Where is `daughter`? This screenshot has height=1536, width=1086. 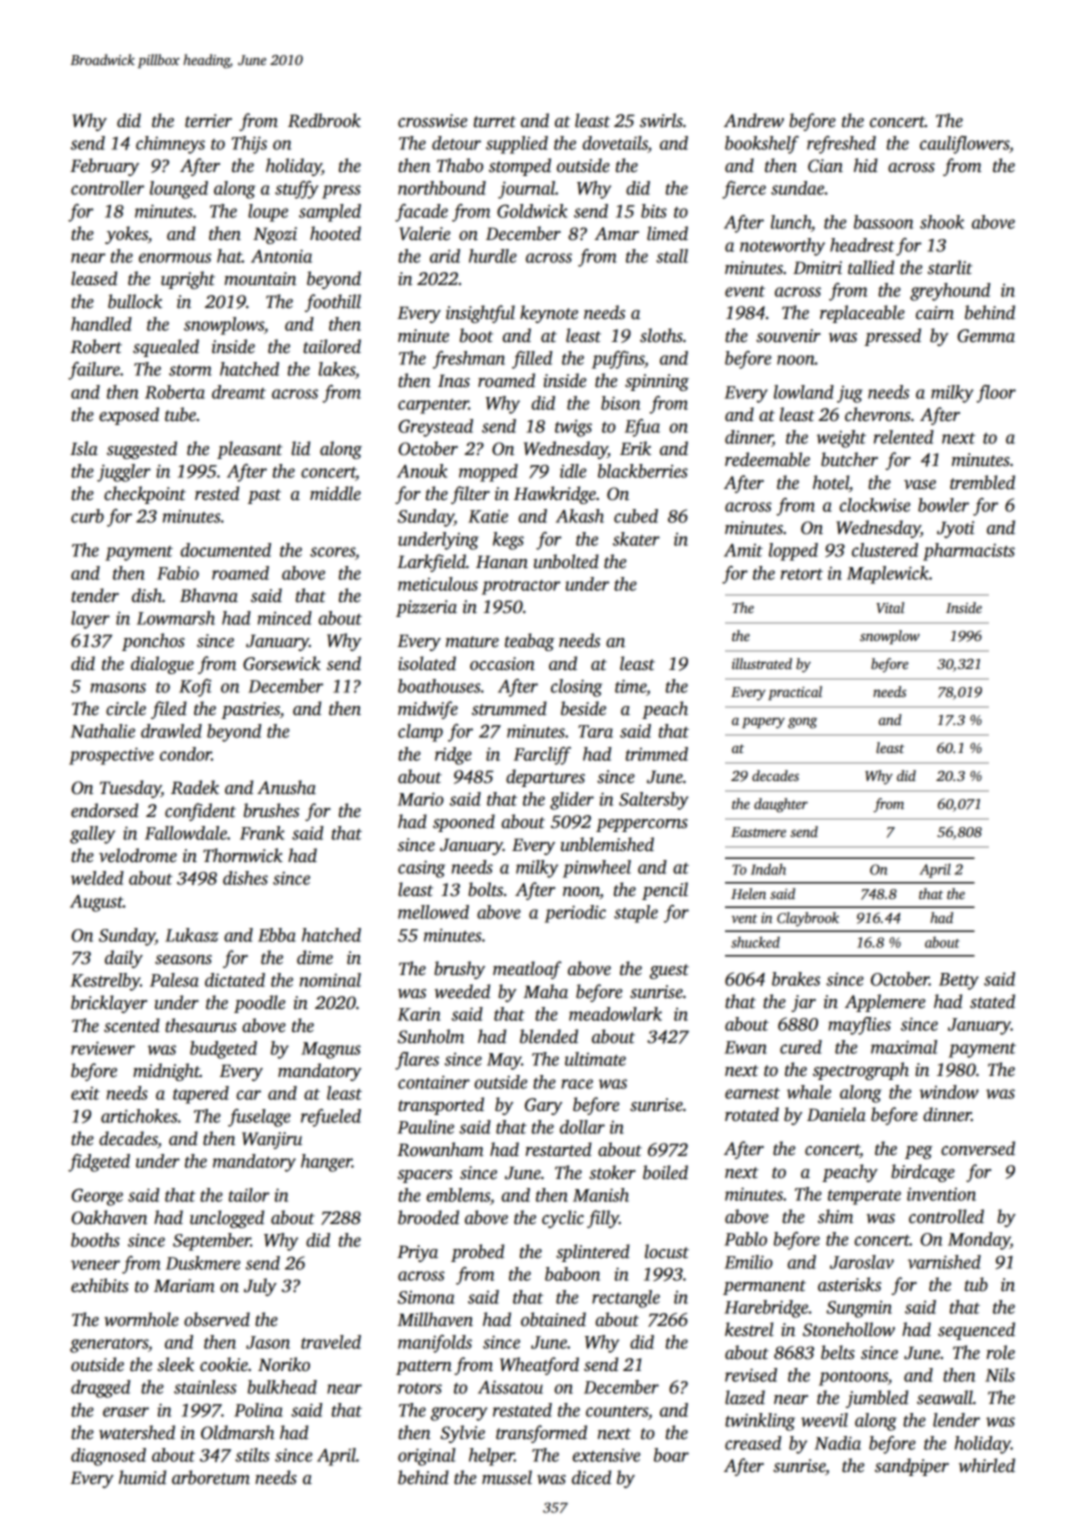 daughter is located at coordinates (781, 805).
